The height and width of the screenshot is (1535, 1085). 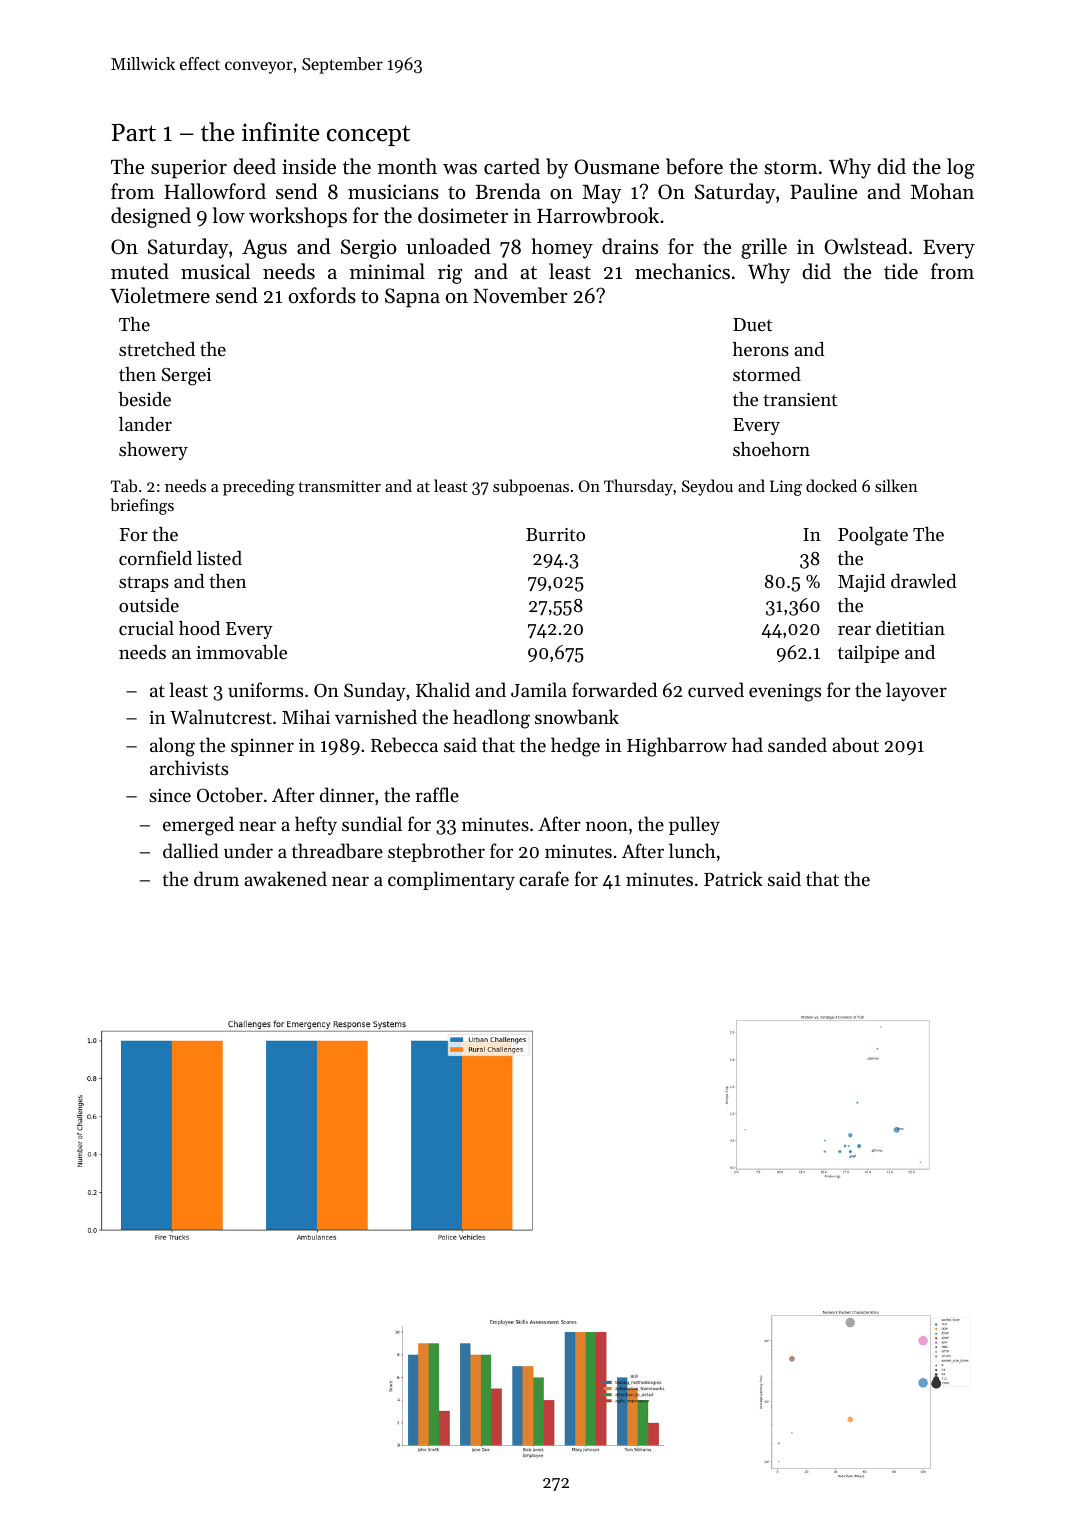 What do you see at coordinates (577, 716) in the screenshot?
I see `snowbank` at bounding box center [577, 716].
